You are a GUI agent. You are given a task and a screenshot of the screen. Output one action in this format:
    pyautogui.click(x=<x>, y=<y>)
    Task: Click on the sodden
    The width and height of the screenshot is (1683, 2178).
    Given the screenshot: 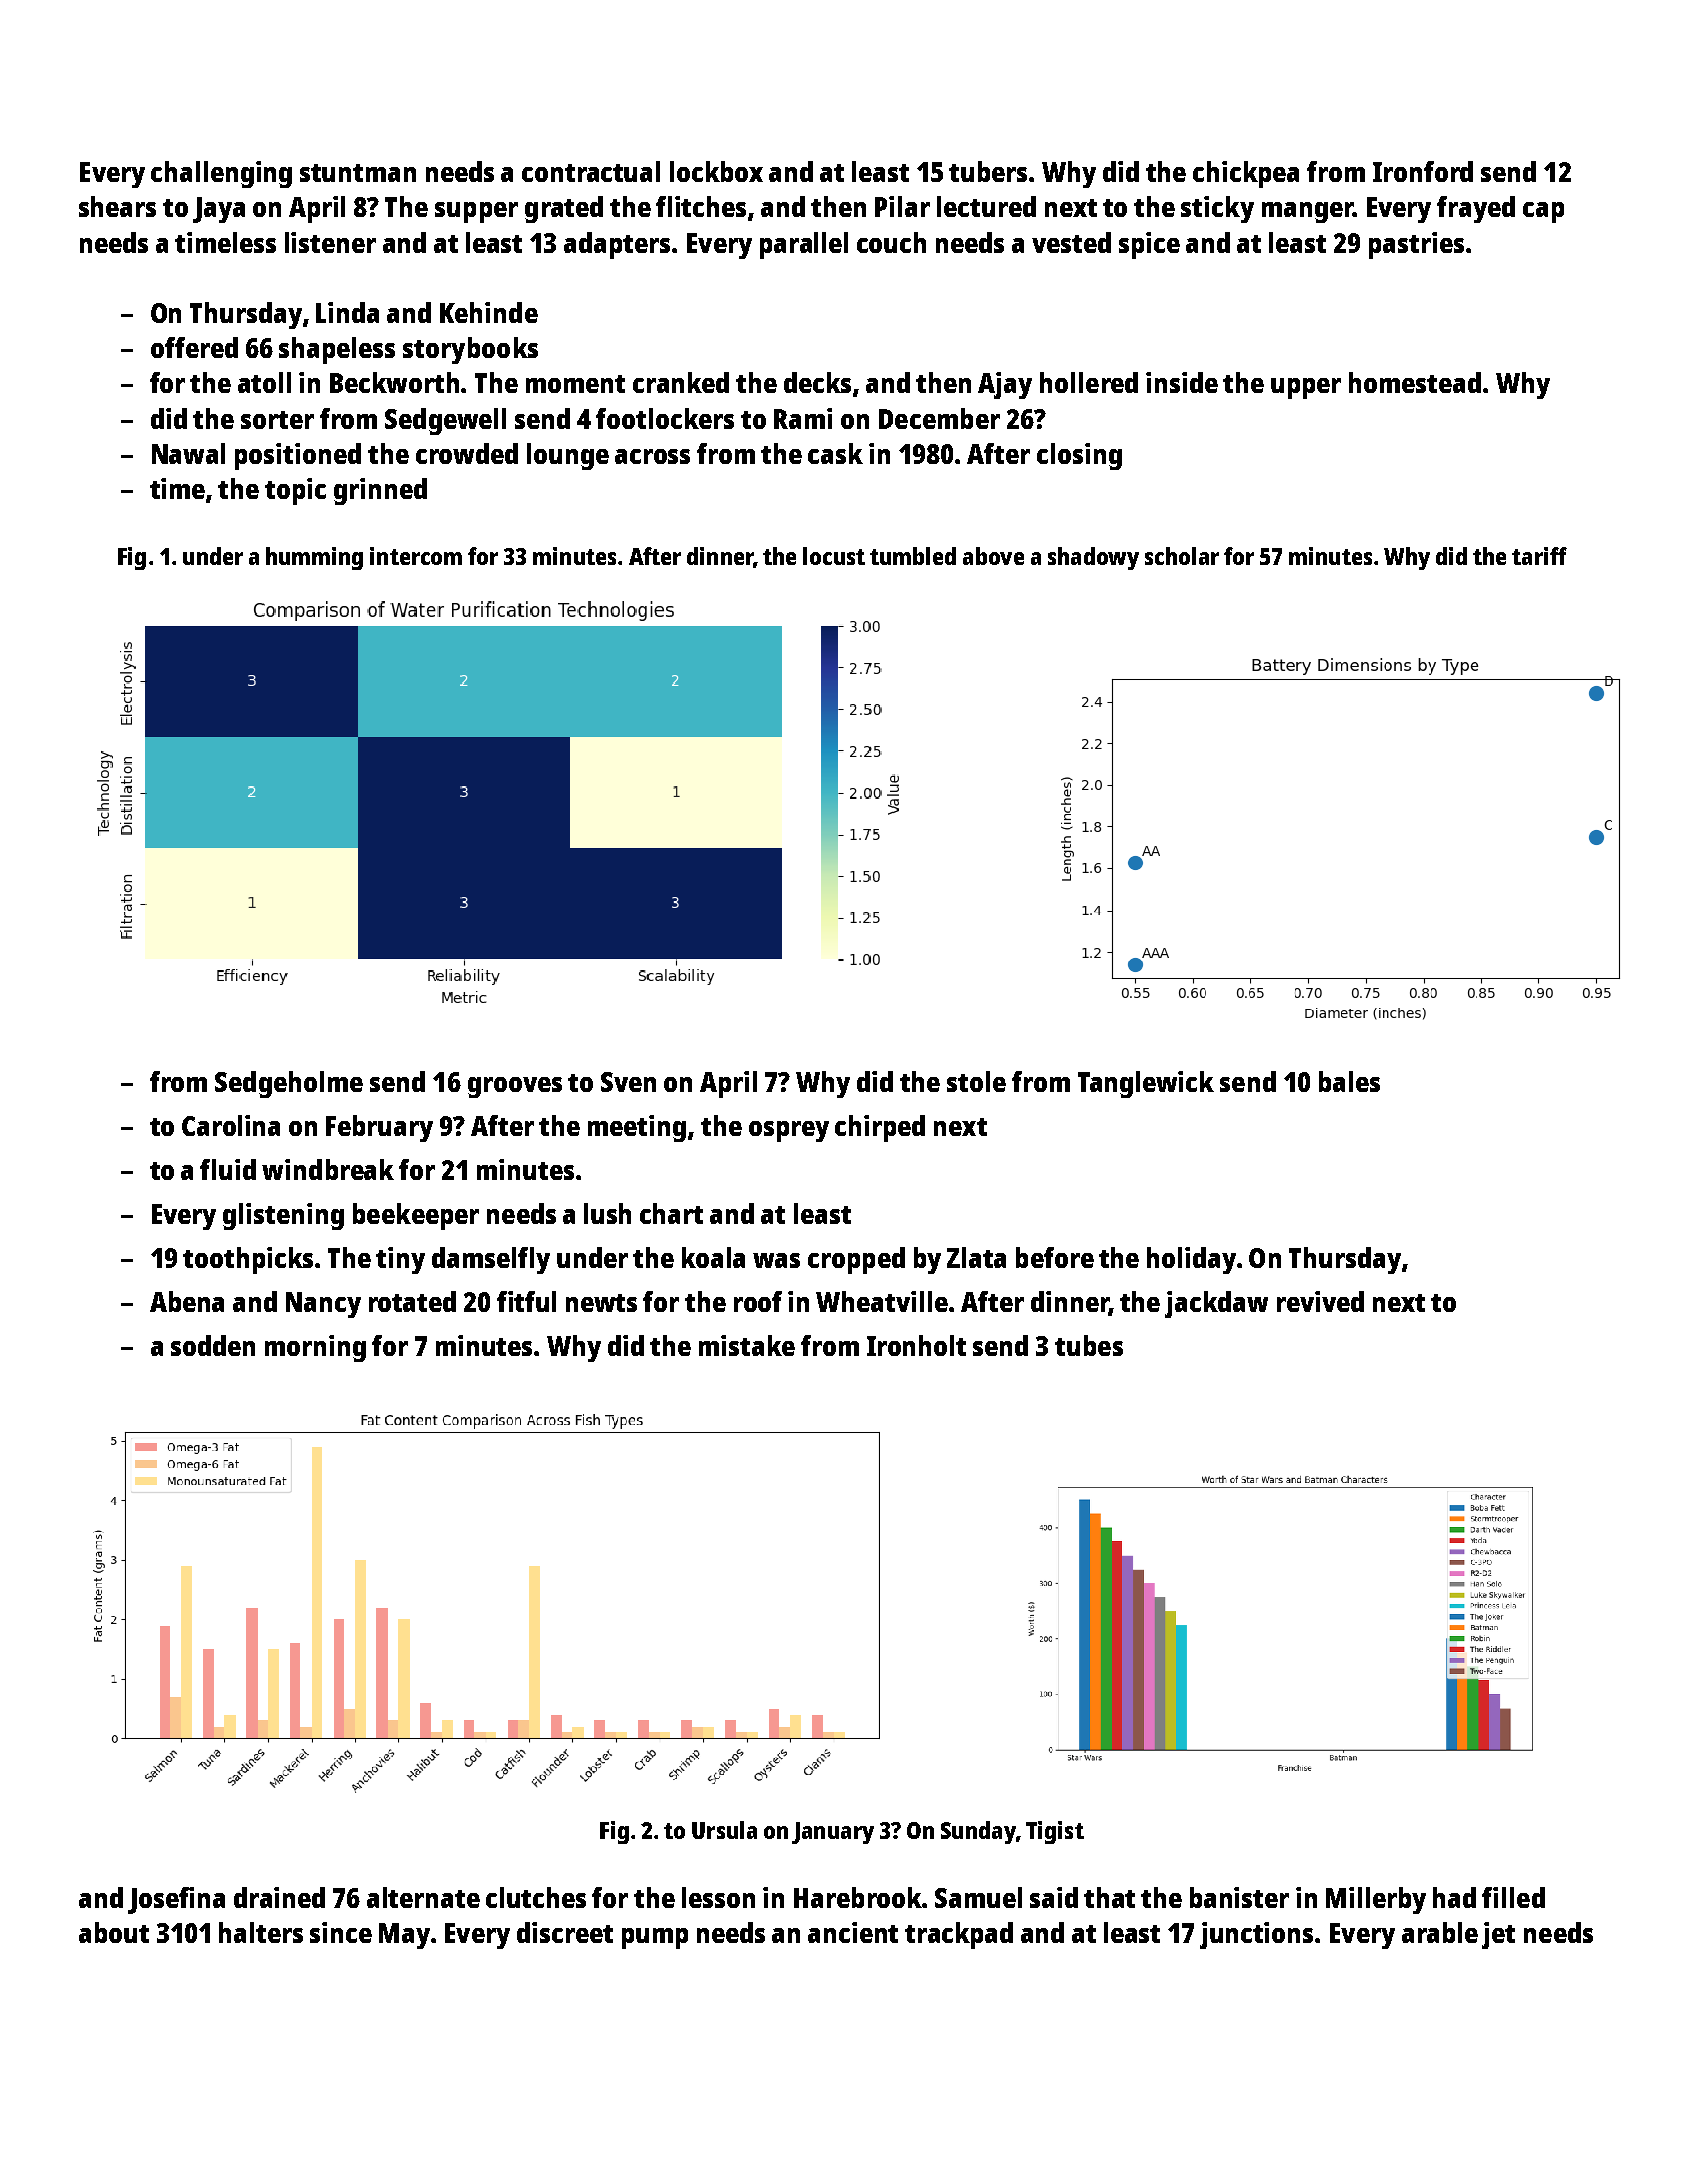 What is the action you would take?
    pyautogui.click(x=213, y=1345)
